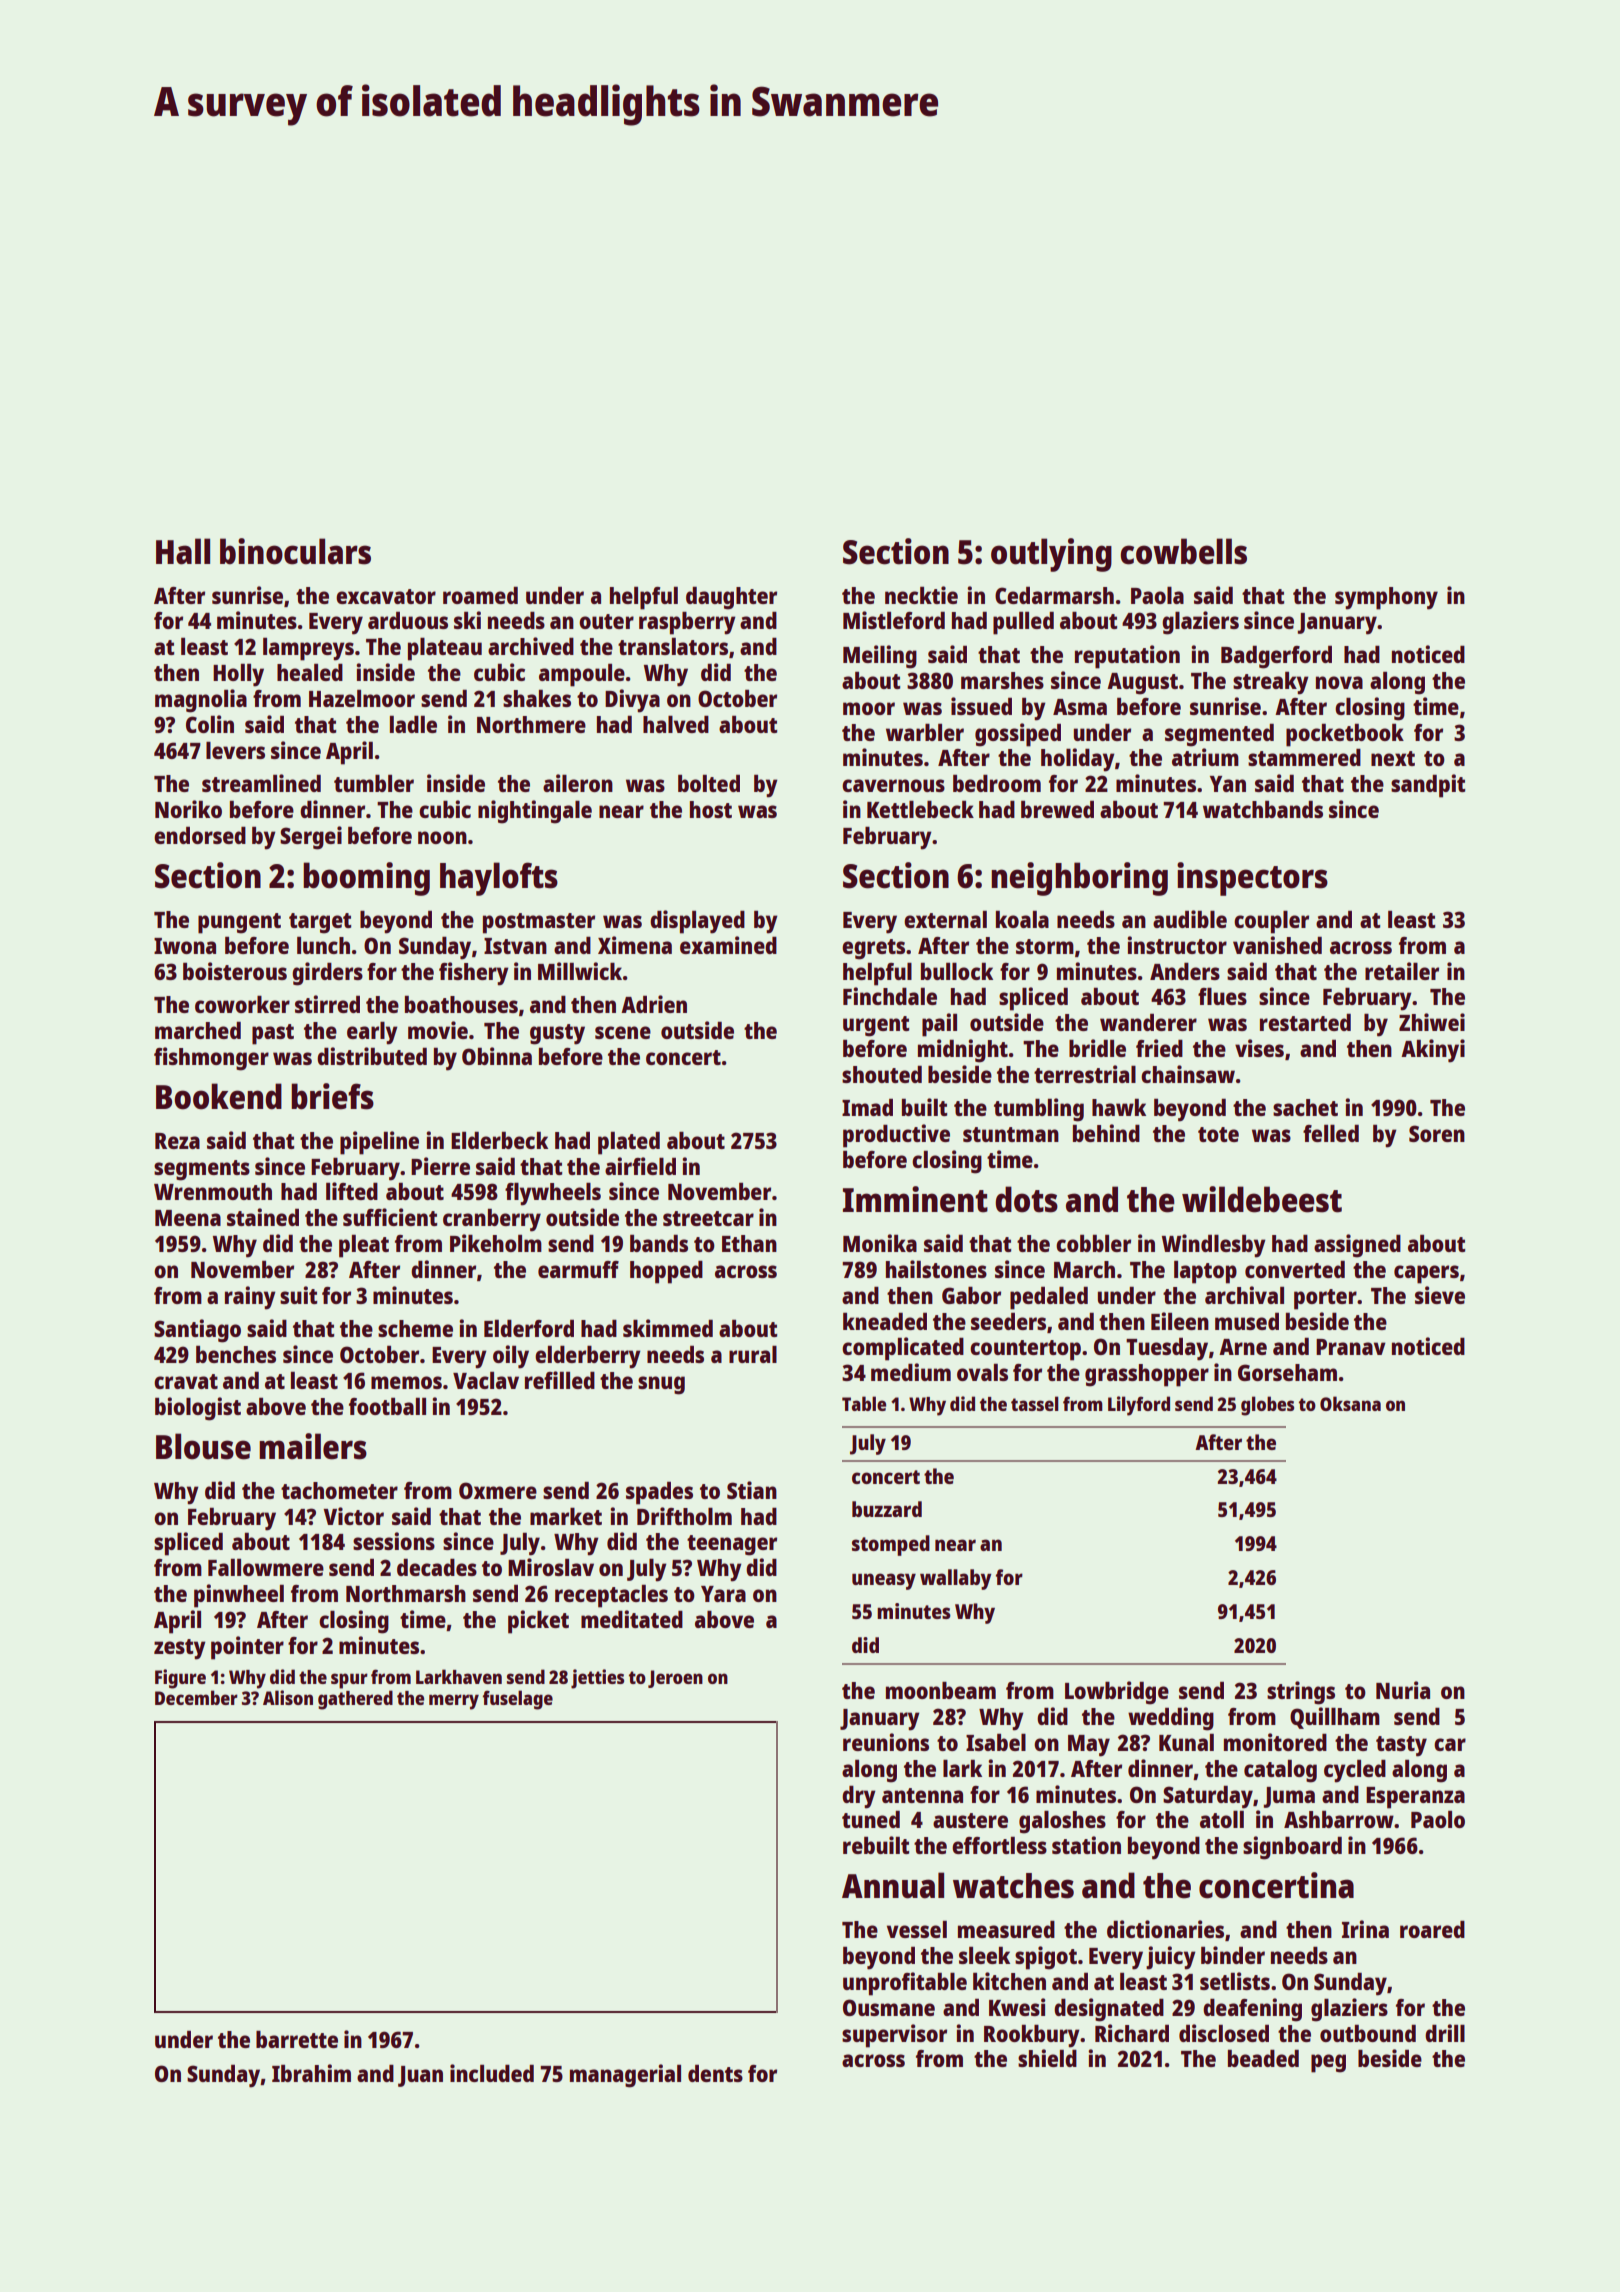 Image resolution: width=1620 pixels, height=2292 pixels. Describe the element at coordinates (715, 2073) in the page. I see `dents` at that location.
